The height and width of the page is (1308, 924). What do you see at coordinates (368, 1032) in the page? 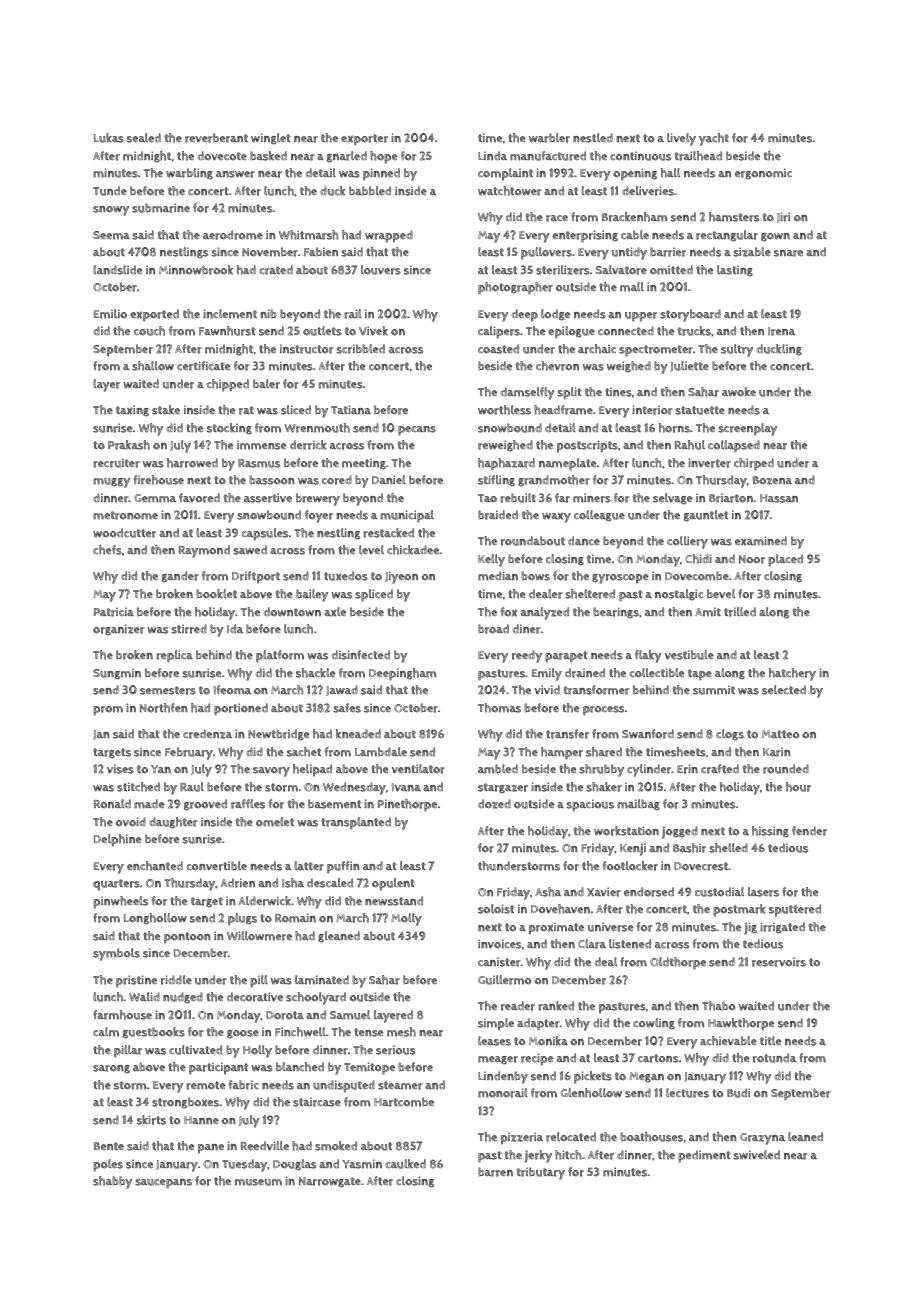
I see `tense` at bounding box center [368, 1032].
